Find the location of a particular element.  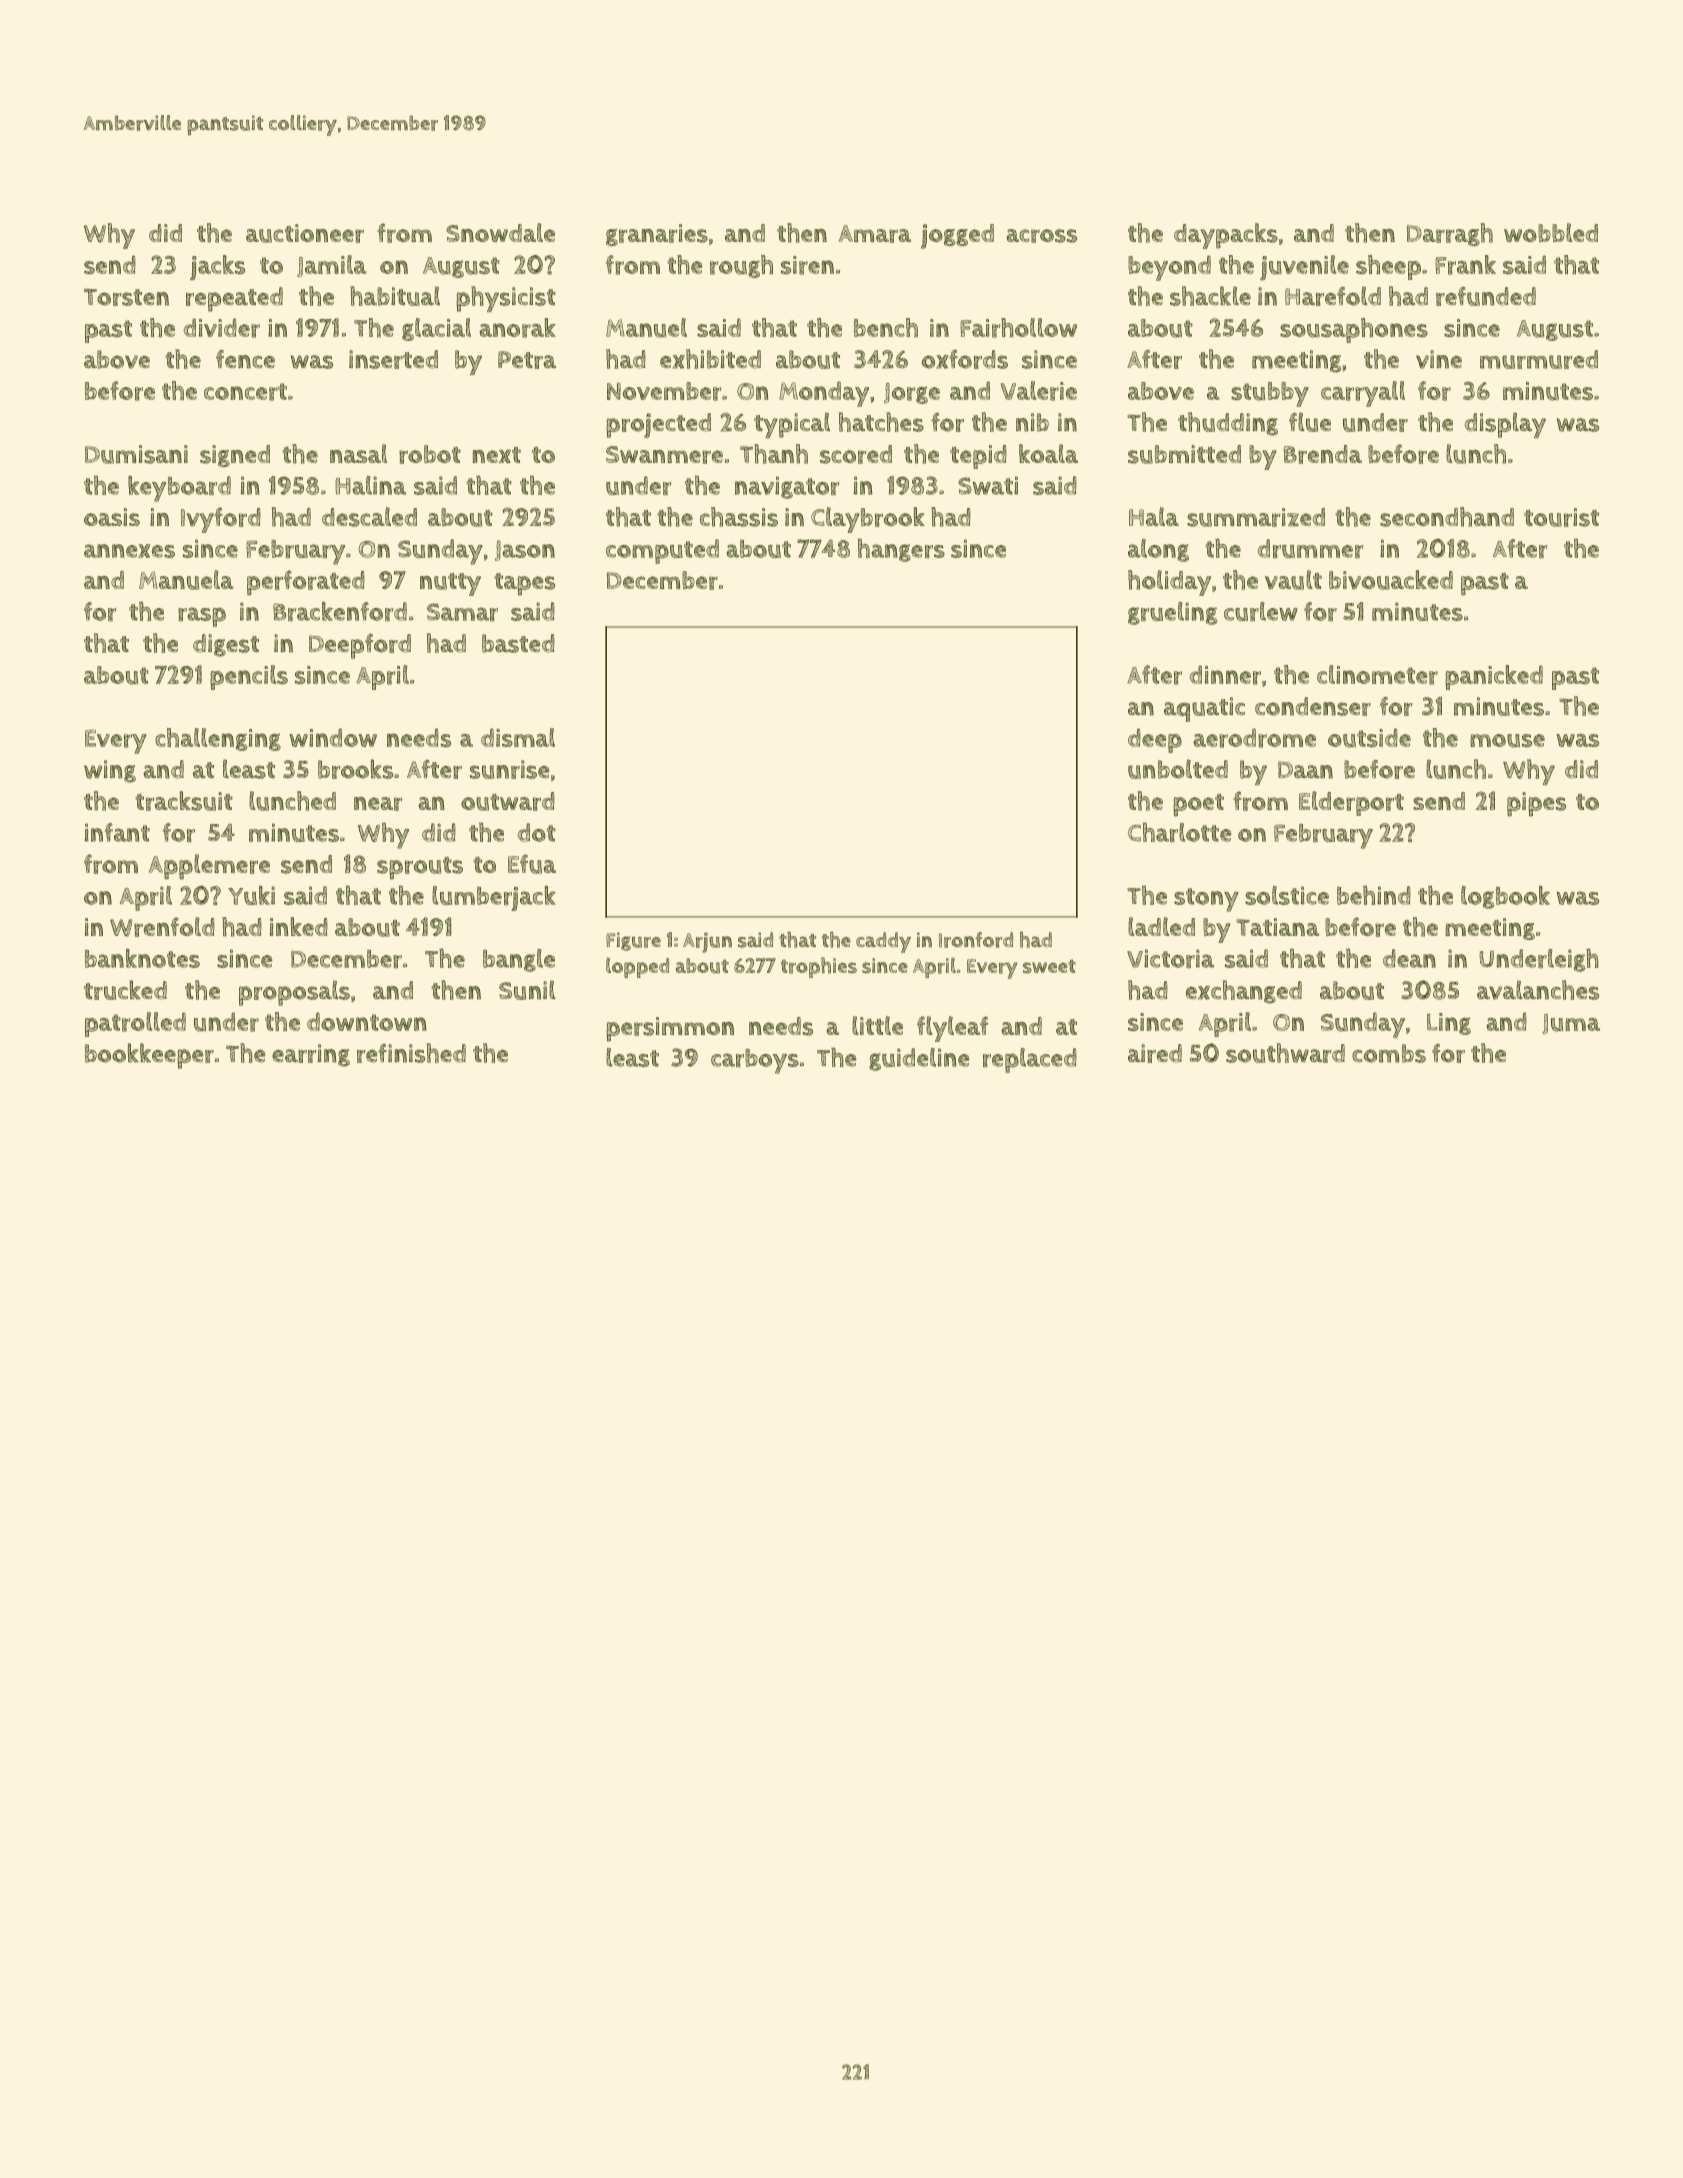

persimmon is located at coordinates (670, 1029).
